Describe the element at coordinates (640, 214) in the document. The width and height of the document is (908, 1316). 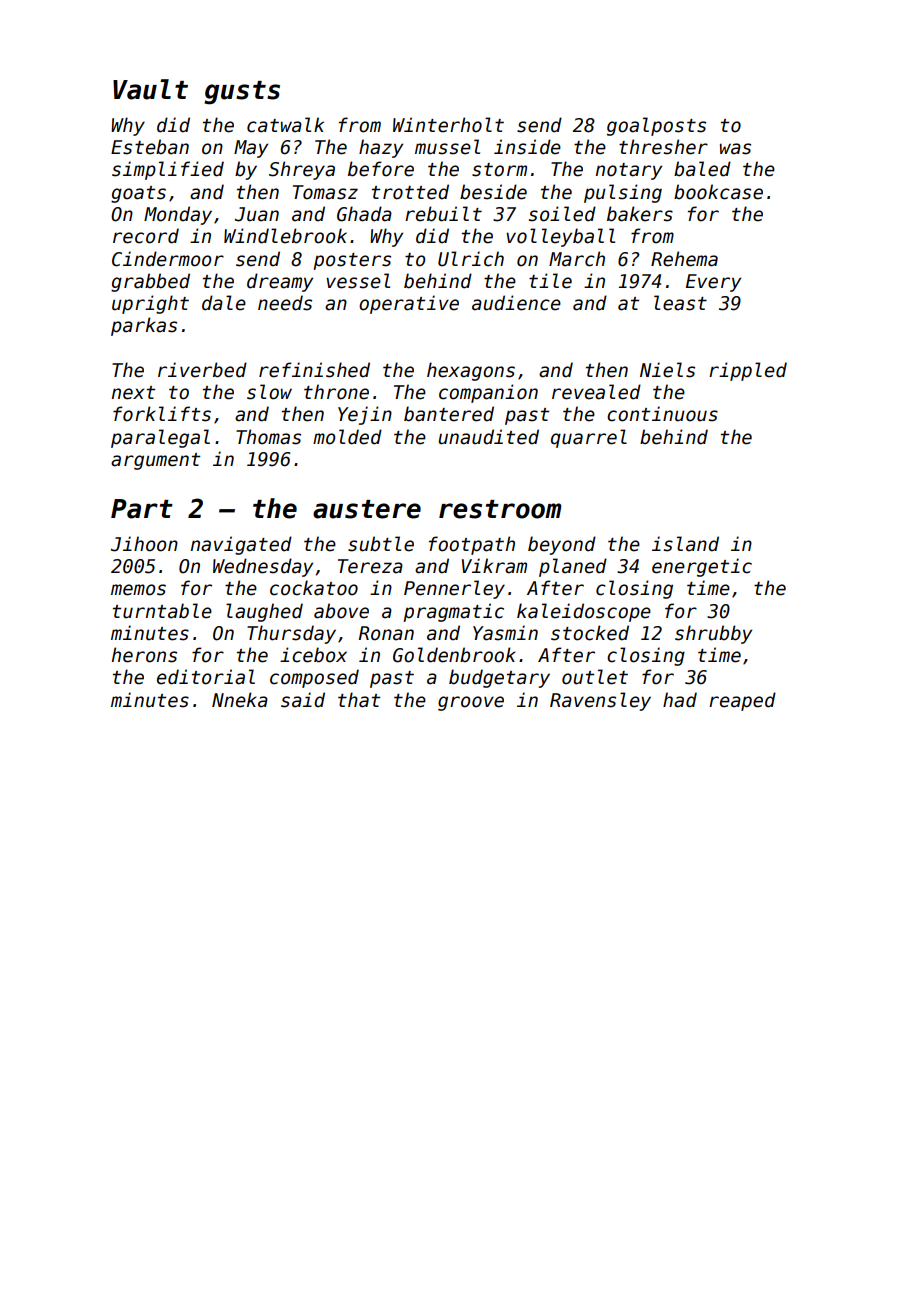
I see `bakers` at that location.
